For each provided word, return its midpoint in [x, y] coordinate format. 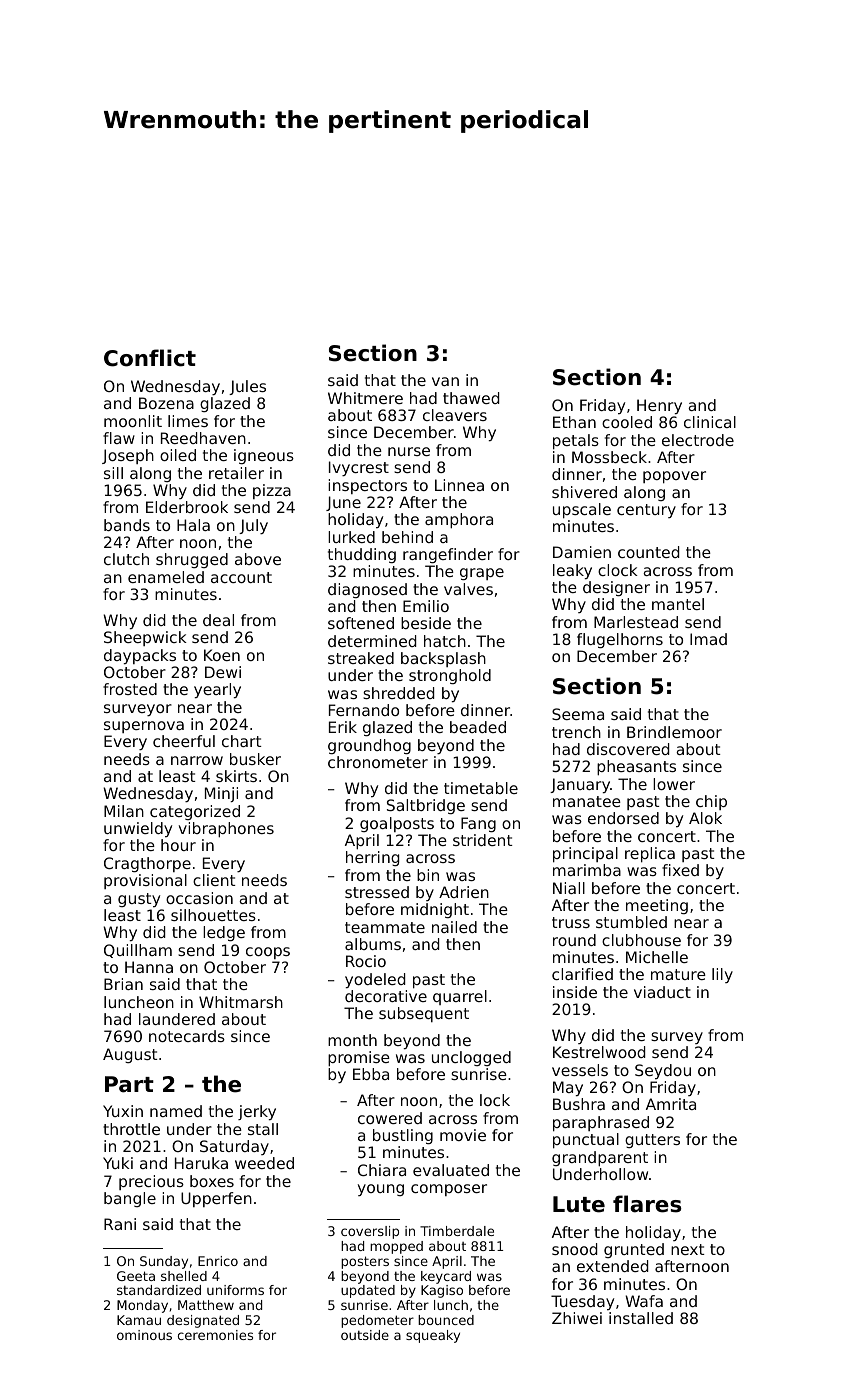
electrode [698, 440]
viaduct [662, 992]
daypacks [140, 656]
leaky [572, 571]
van [445, 381]
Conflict [150, 358]
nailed [454, 927]
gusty [139, 900]
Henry [659, 406]
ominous [144, 1335]
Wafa [644, 1301]
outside [365, 1335]
